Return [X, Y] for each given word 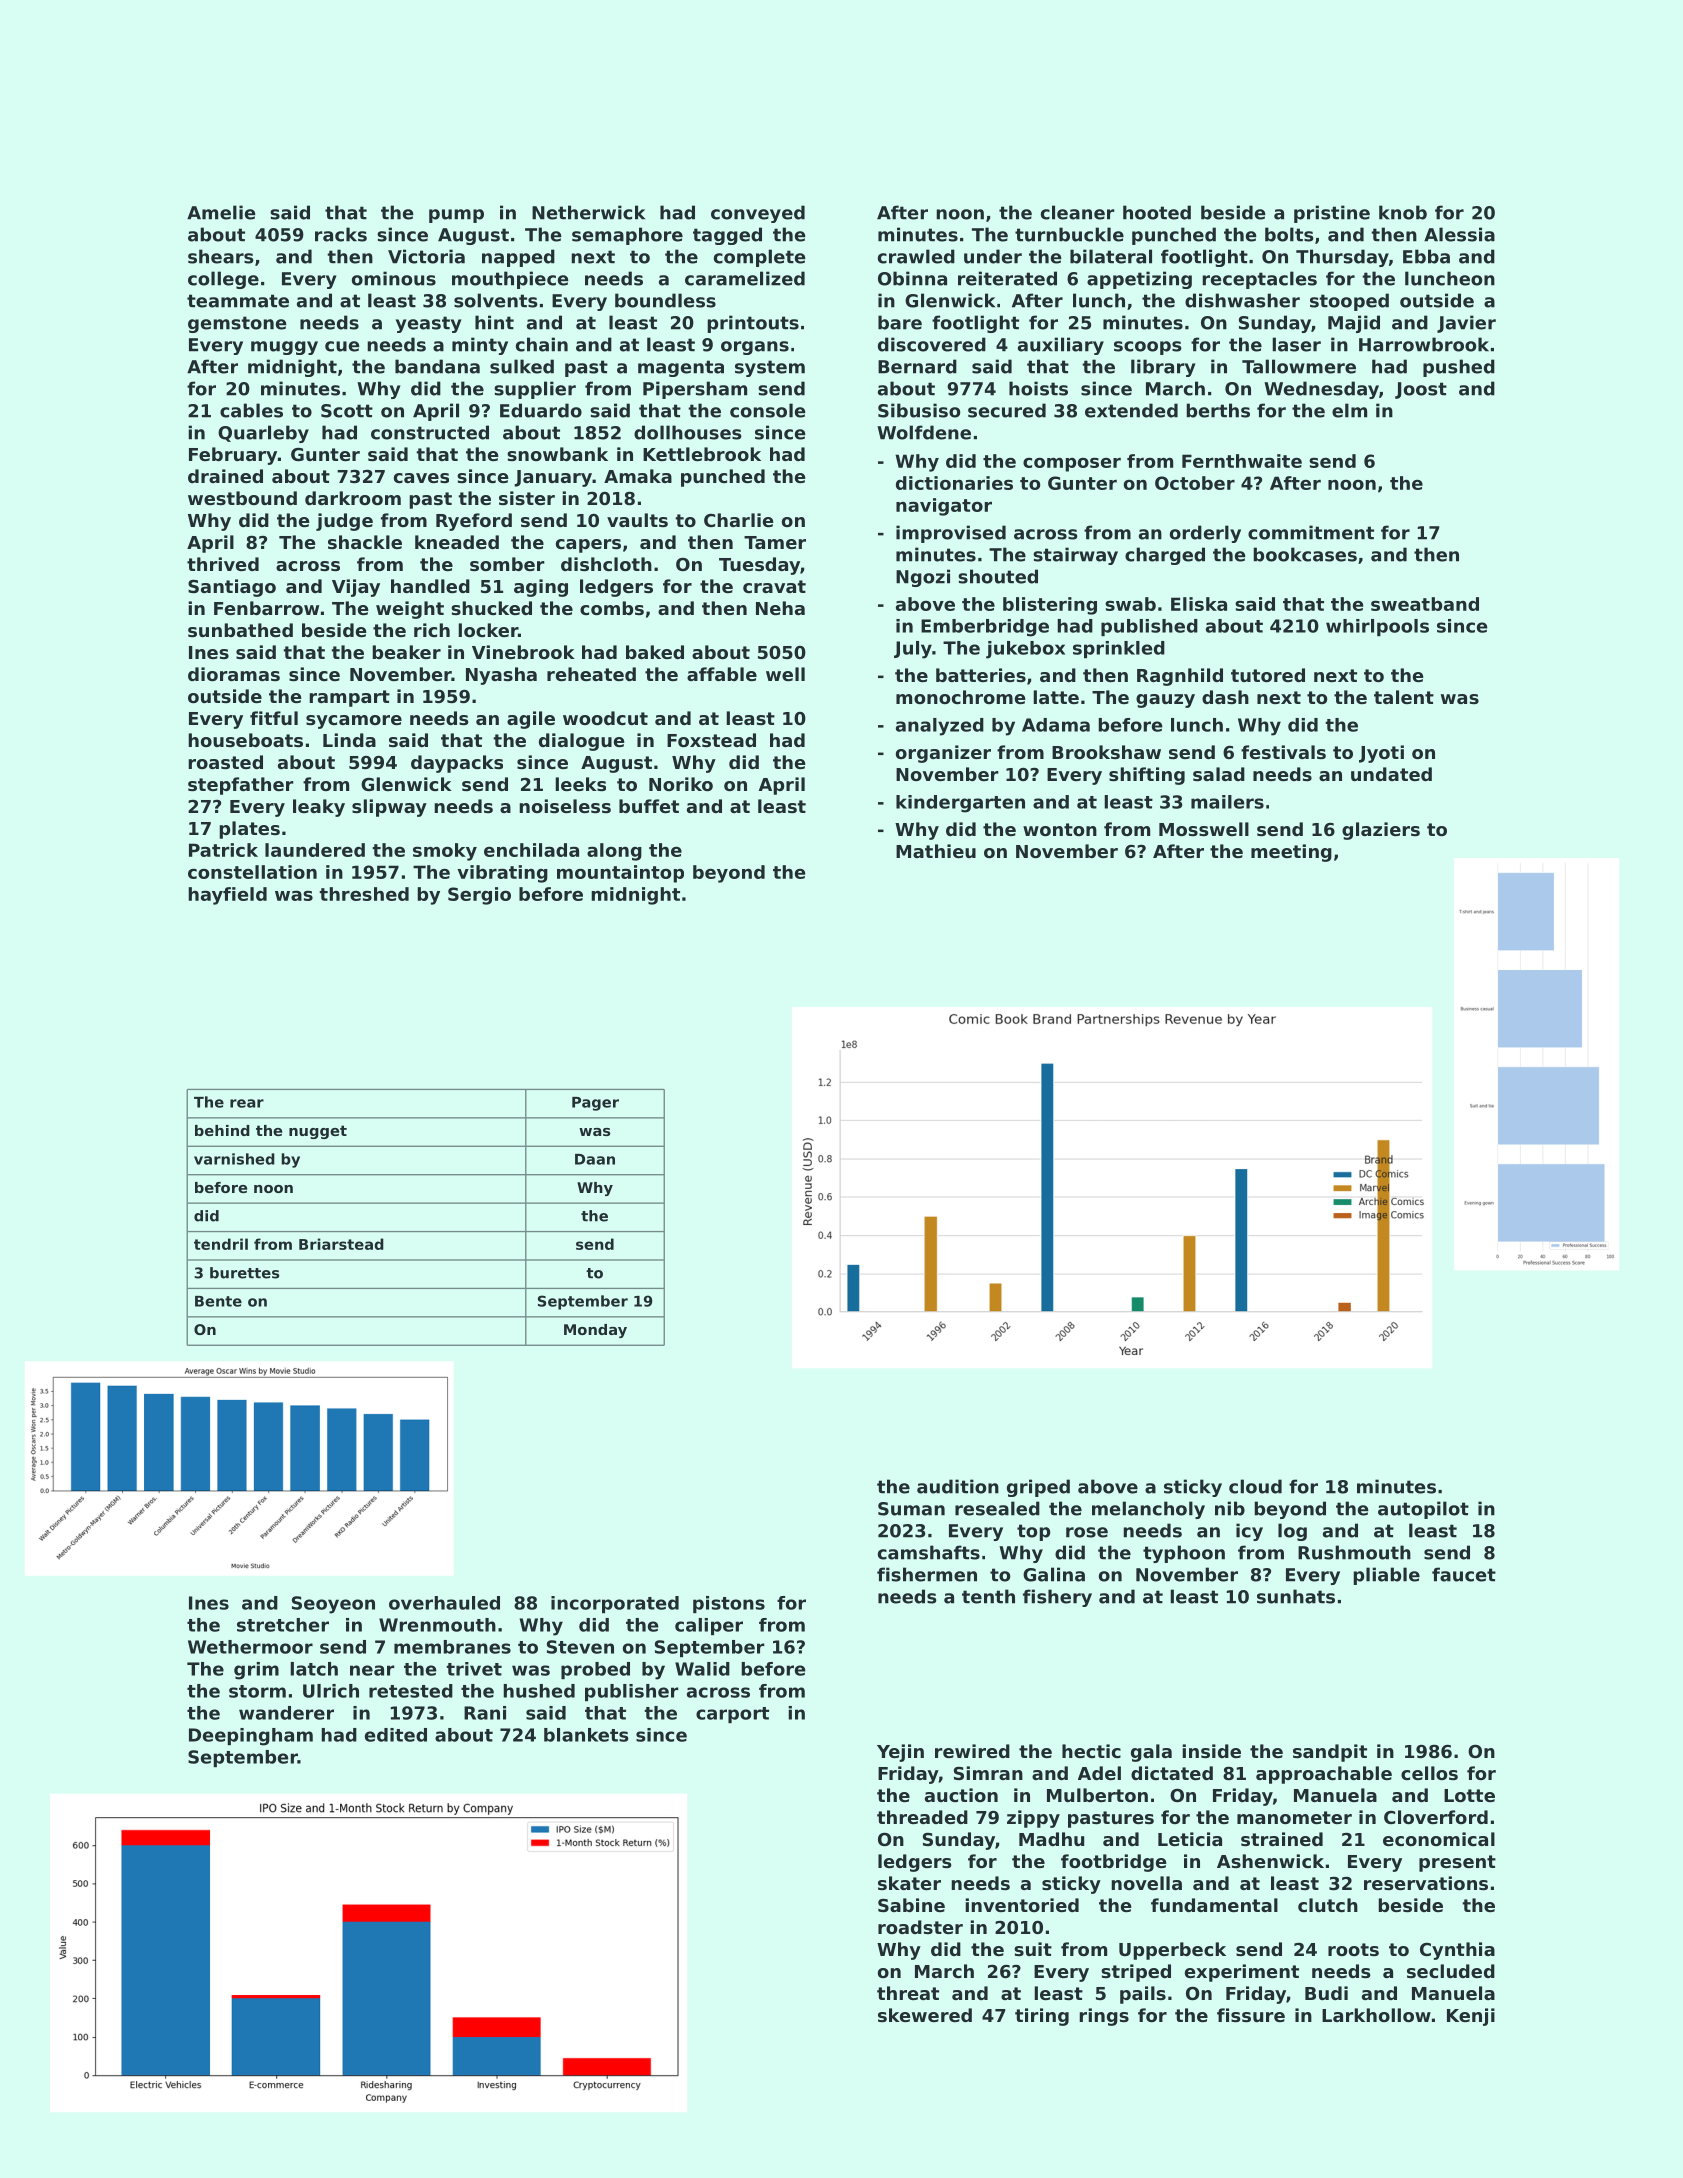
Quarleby [263, 434]
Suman [911, 1509]
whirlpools [1377, 627]
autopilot [1423, 1510]
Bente [218, 1301]
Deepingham [251, 1737]
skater [909, 1883]
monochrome [961, 697]
